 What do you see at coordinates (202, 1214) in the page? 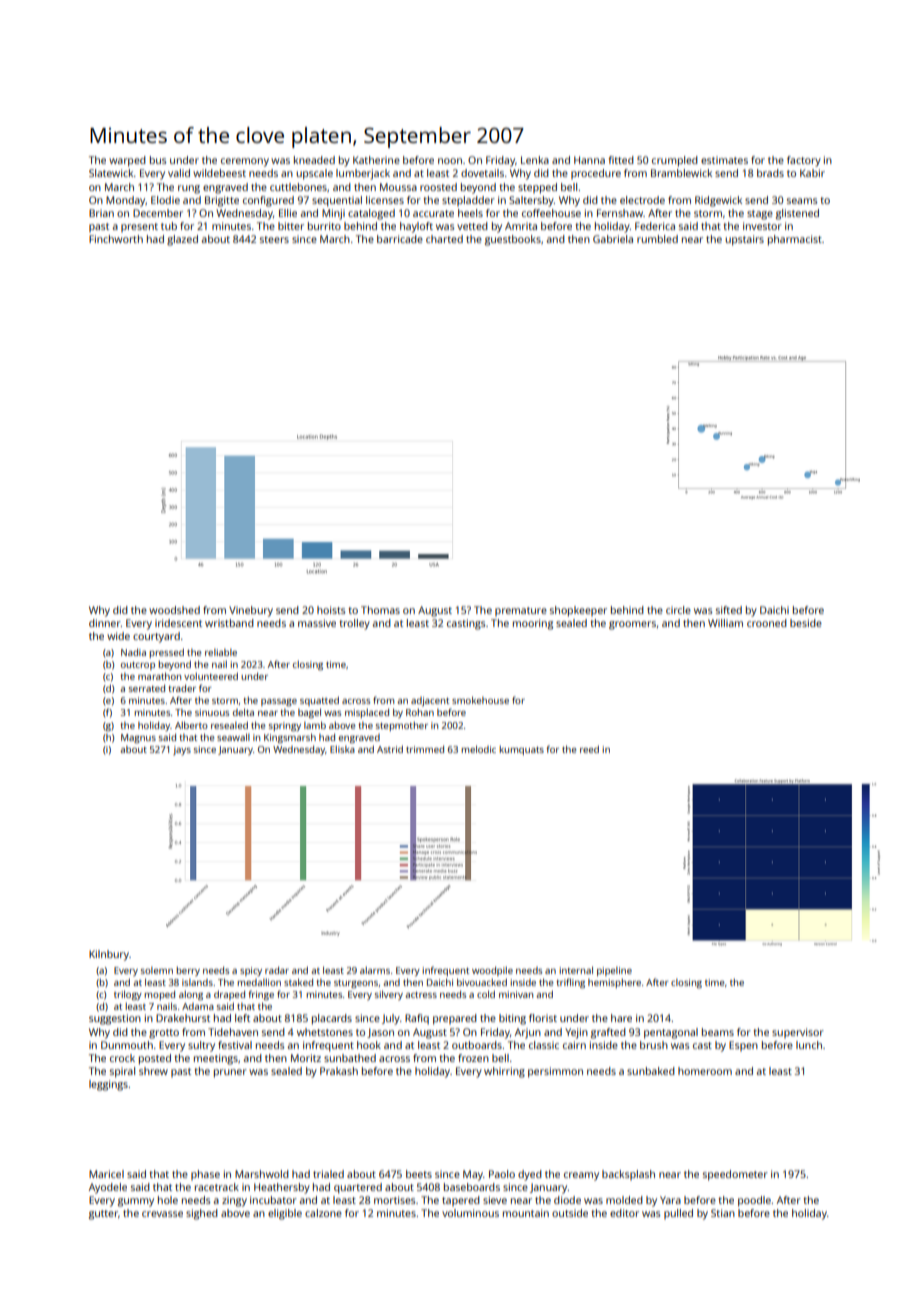
I see `sighed` at bounding box center [202, 1214].
